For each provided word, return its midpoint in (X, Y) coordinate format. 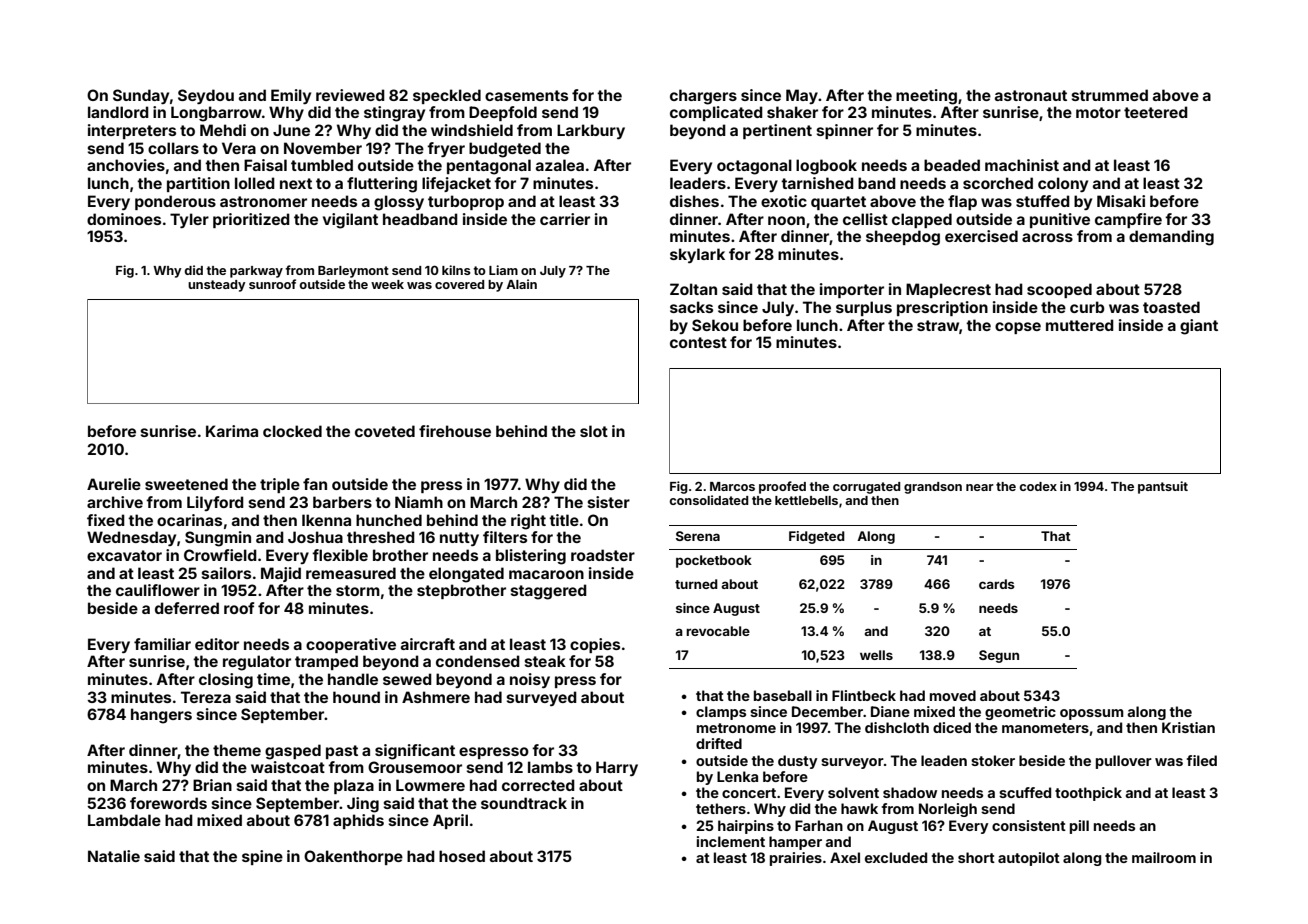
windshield (472, 130)
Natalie (114, 856)
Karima (232, 431)
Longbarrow (216, 114)
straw (938, 325)
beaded (952, 165)
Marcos (732, 486)
